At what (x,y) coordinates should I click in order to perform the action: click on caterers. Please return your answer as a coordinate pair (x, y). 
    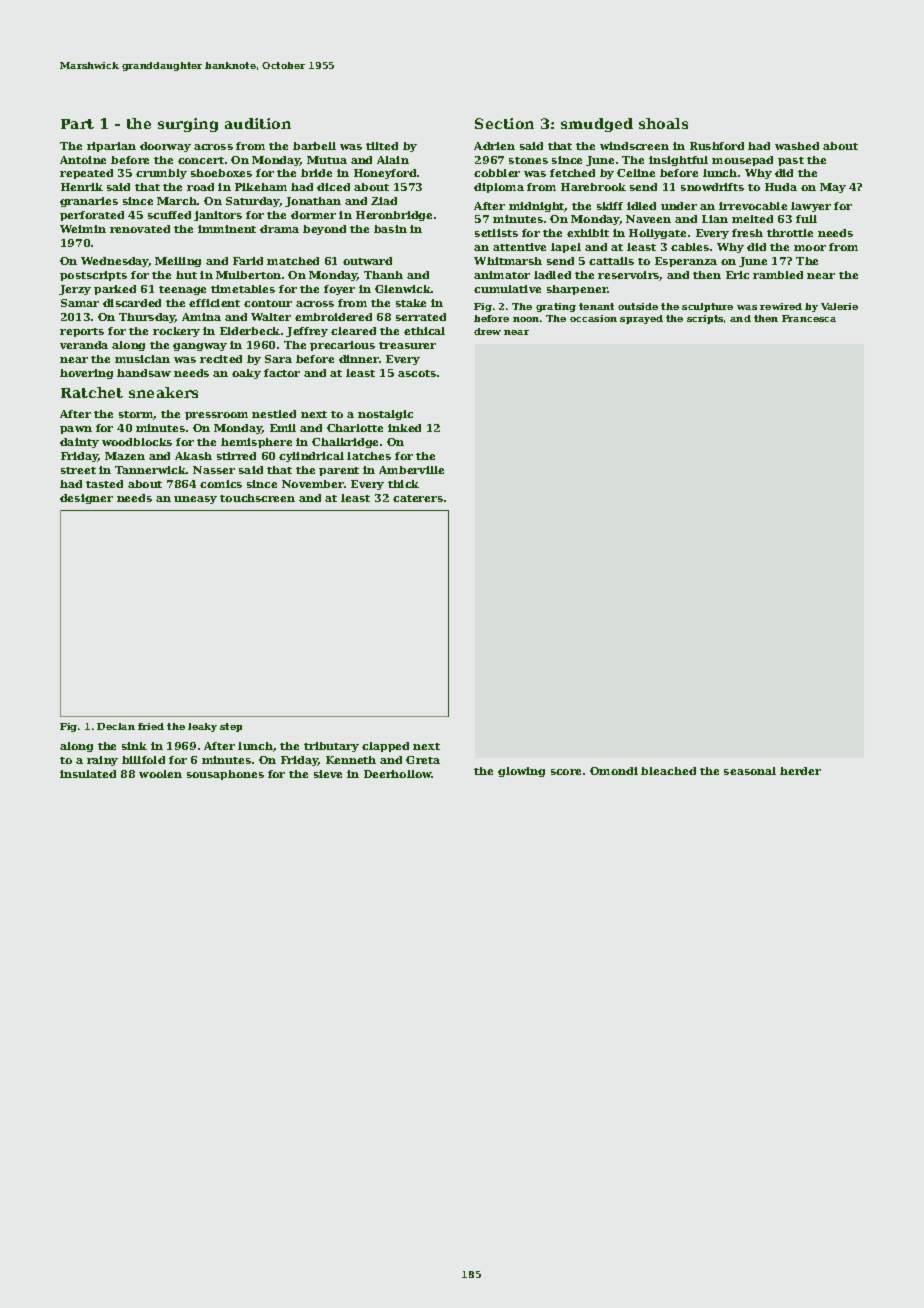
    Looking at the image, I should click on (418, 498).
